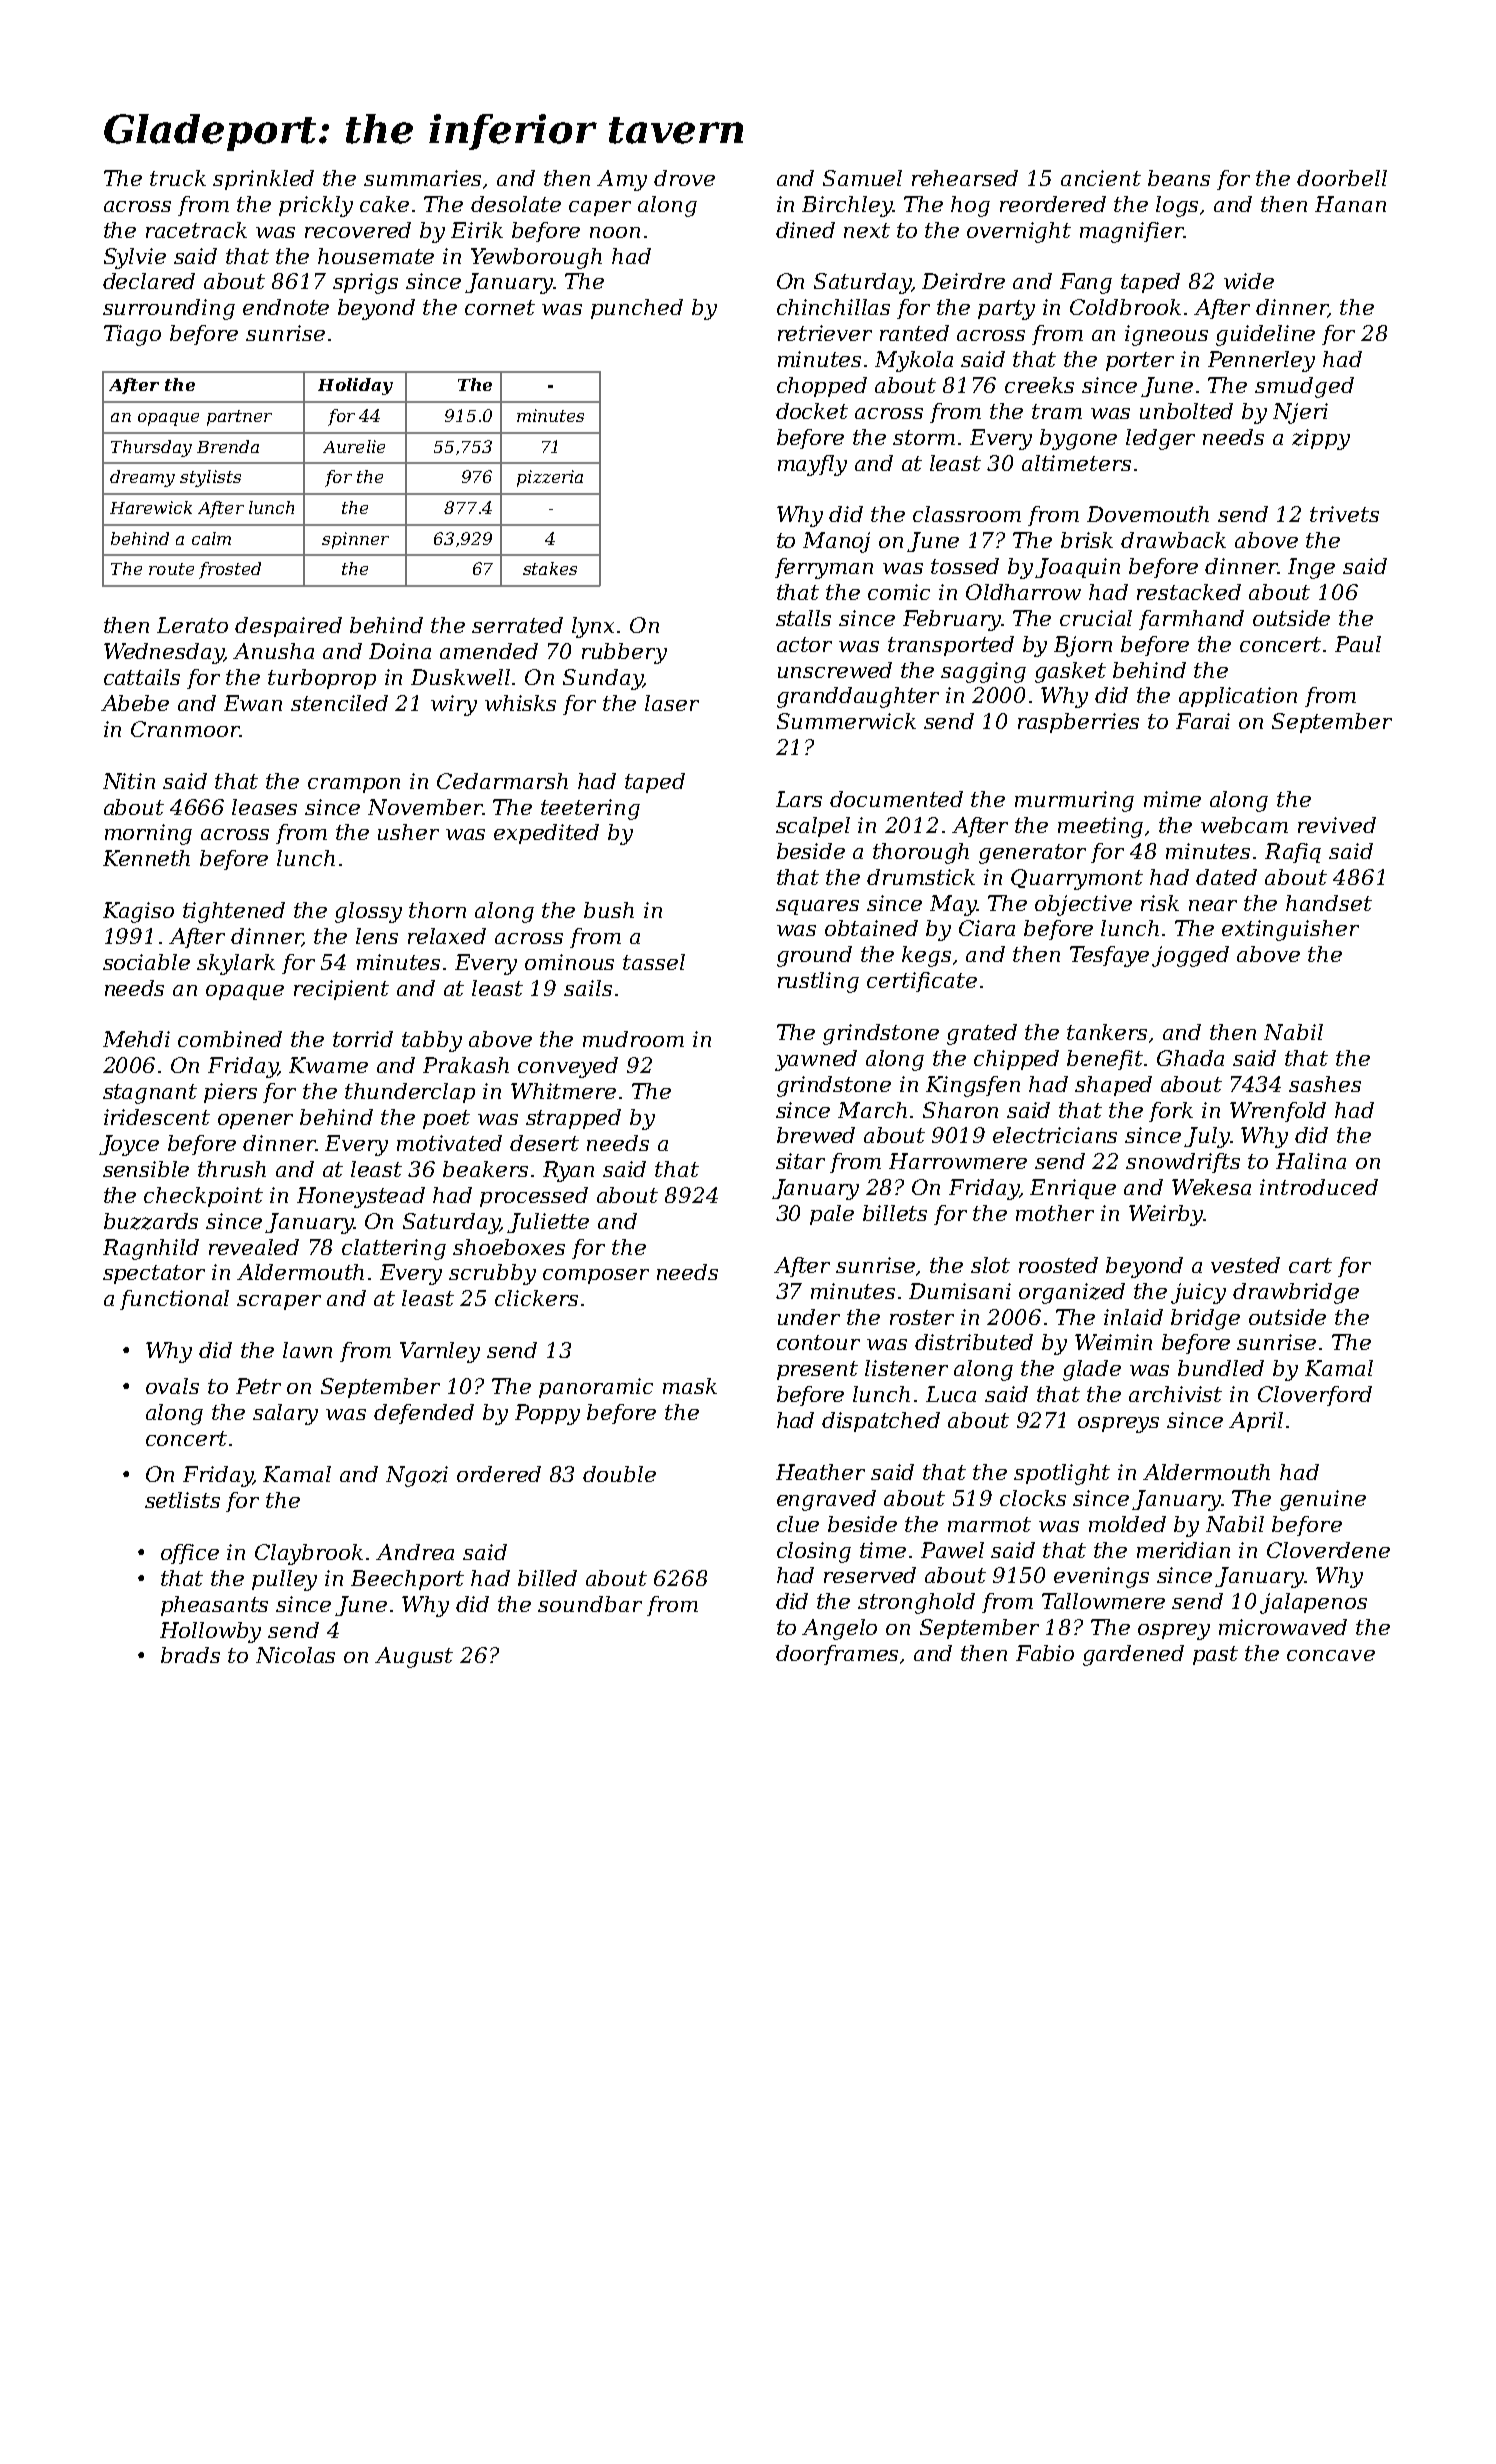  Describe the element at coordinates (284, 1580) in the image. I see `pulley` at that location.
